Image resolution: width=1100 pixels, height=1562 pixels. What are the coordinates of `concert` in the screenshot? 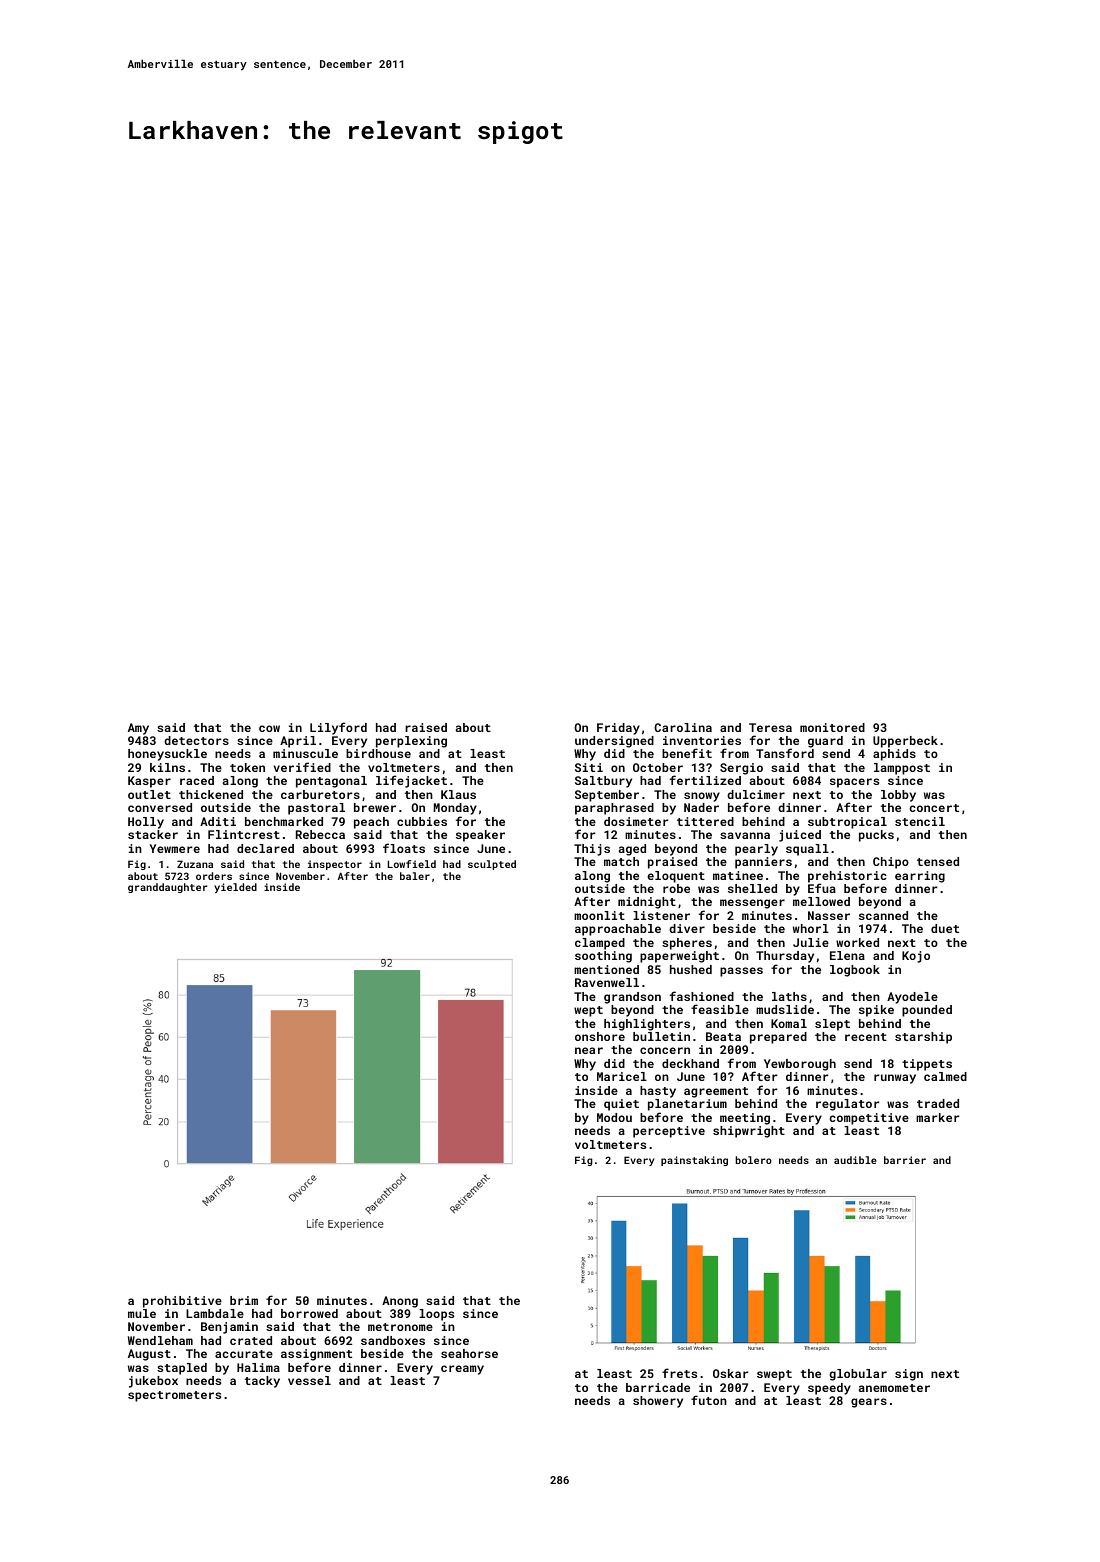 It's located at (934, 808).
